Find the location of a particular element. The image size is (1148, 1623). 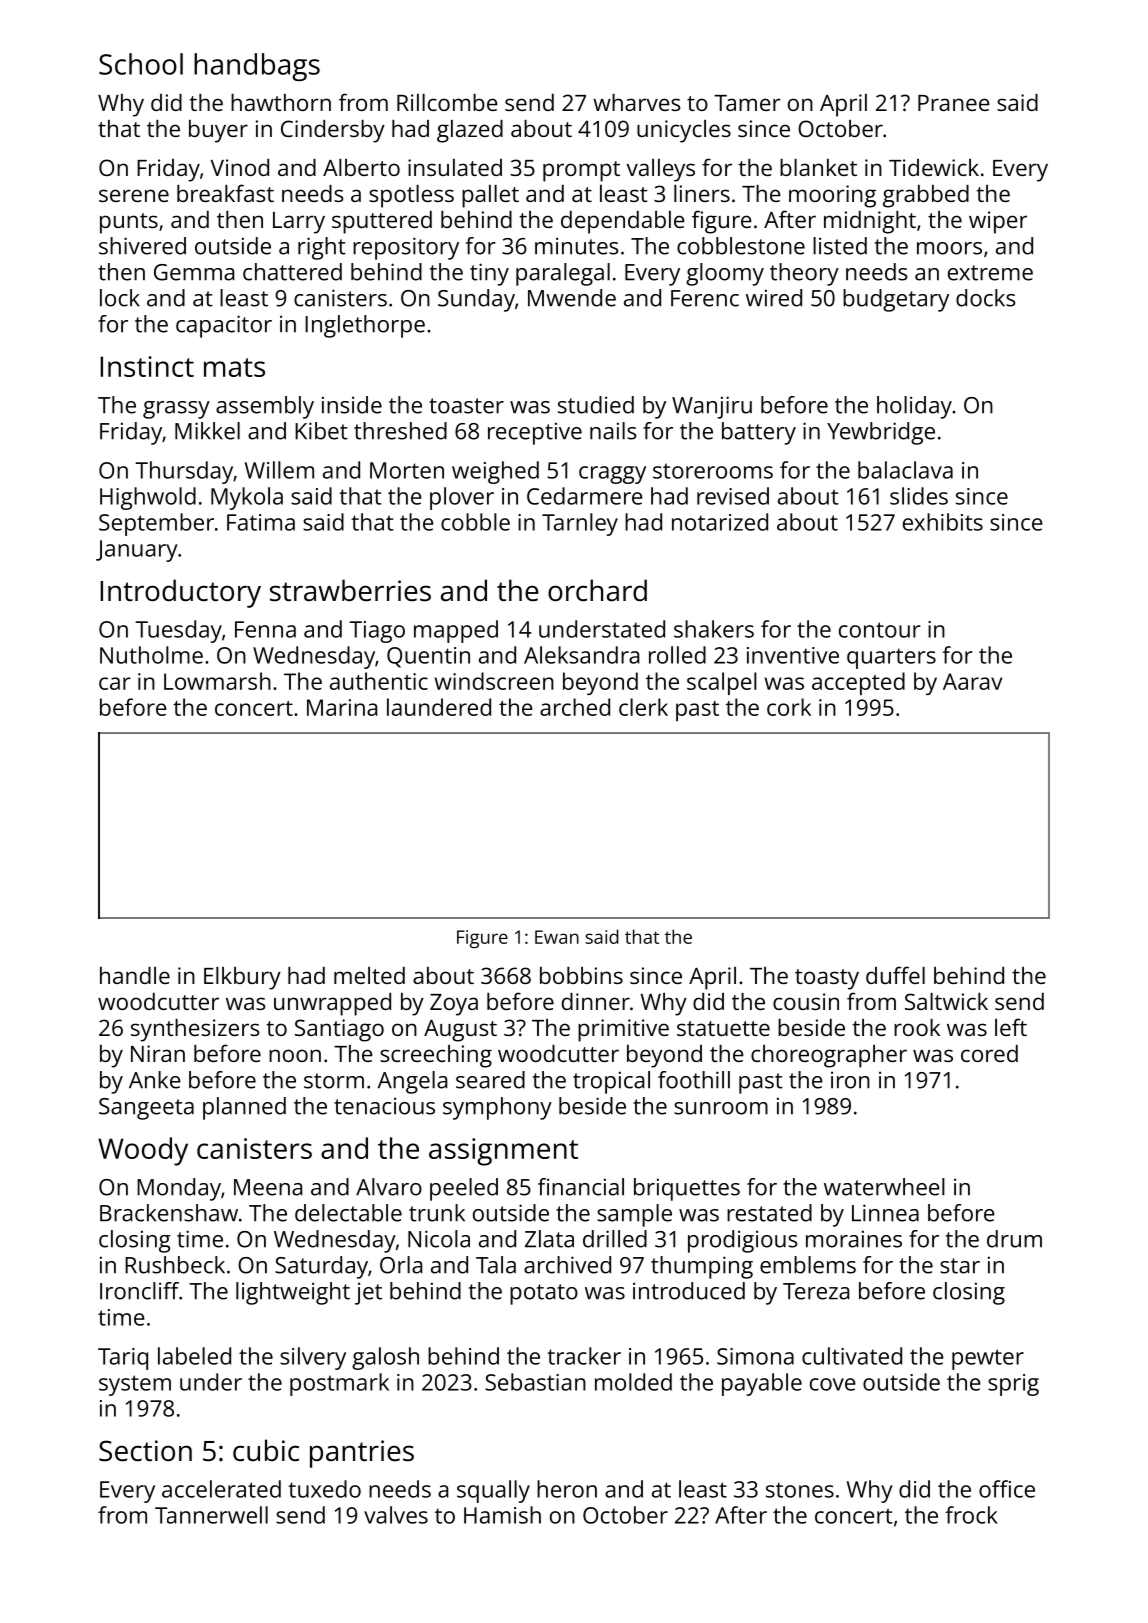

silvery is located at coordinates (313, 1358).
